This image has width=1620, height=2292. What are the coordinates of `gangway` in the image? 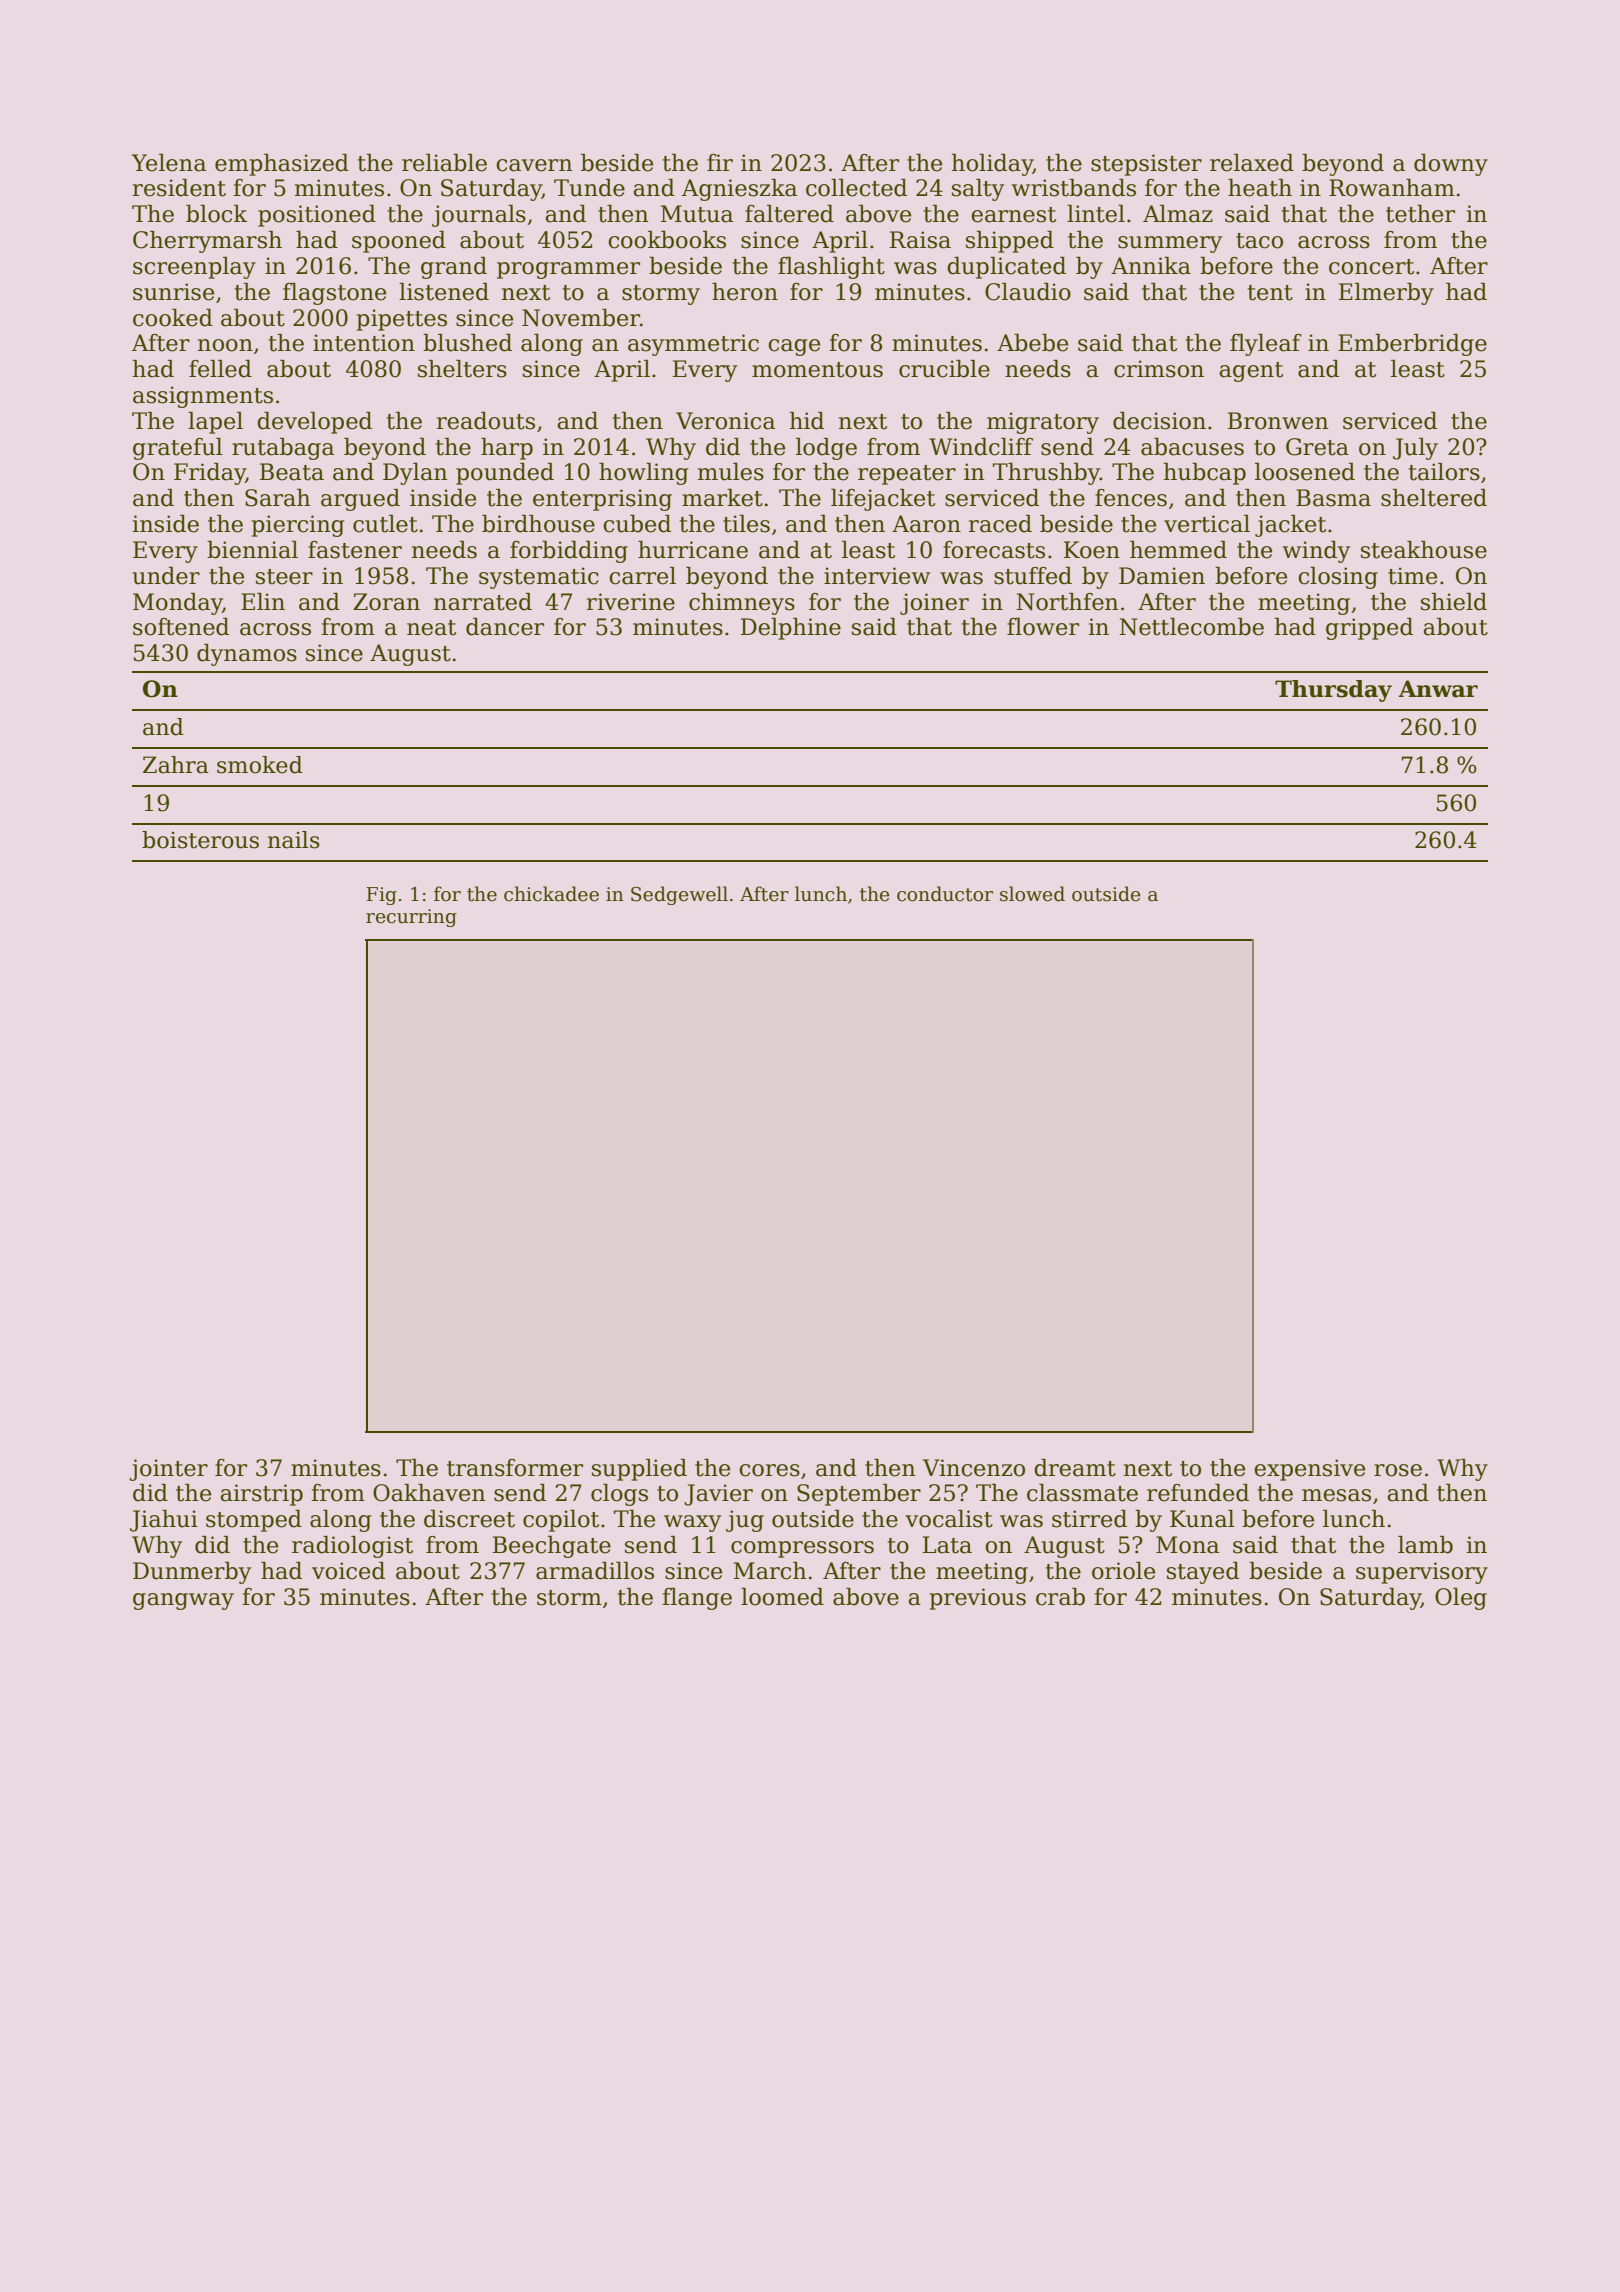 It's located at (183, 1601).
